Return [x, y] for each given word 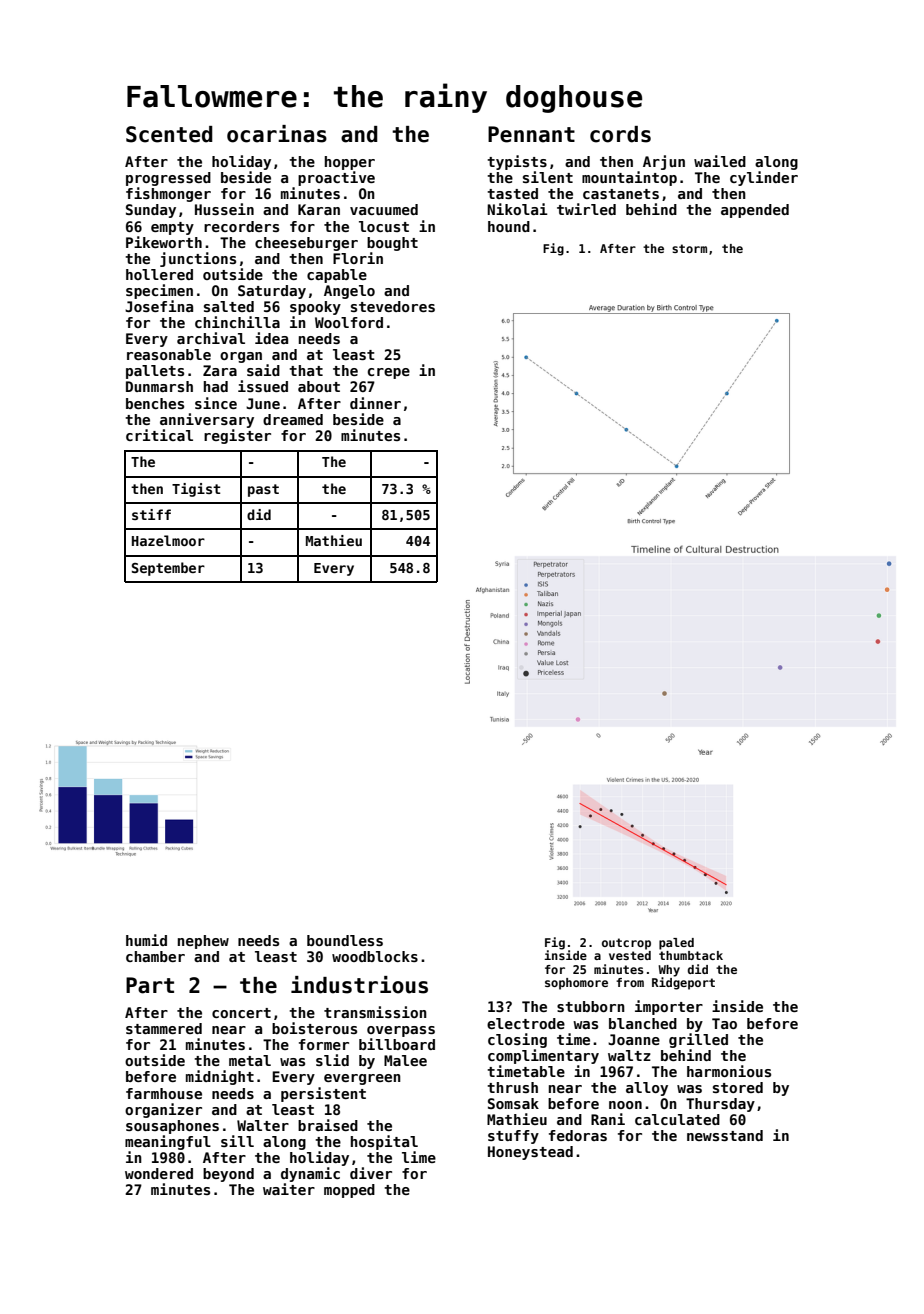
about [319, 386]
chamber [155, 956]
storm [689, 248]
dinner [375, 403]
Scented [169, 134]
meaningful [168, 1142]
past [263, 490]
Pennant [531, 134]
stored [738, 1087]
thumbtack [691, 955]
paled [676, 944]
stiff [151, 514]
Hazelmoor [168, 540]
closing [517, 1040]
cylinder [764, 178]
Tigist [196, 490]
